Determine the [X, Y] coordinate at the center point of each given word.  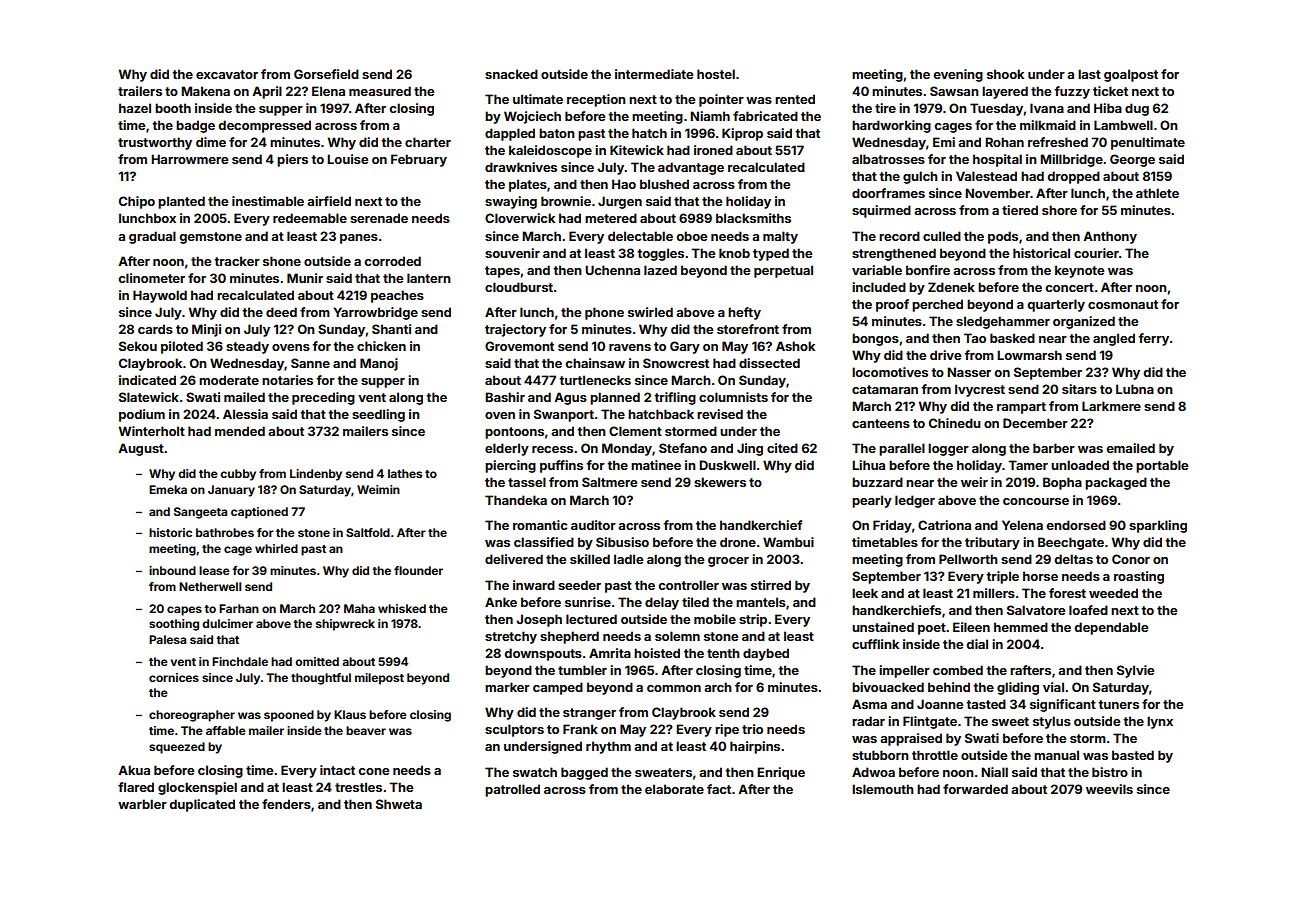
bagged [584, 773]
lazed [660, 270]
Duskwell [728, 465]
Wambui [788, 542]
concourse [1036, 501]
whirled [276, 548]
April [267, 92]
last [1089, 74]
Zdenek [951, 287]
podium [142, 415]
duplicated [202, 805]
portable [1162, 466]
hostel [716, 74]
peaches [397, 296]
